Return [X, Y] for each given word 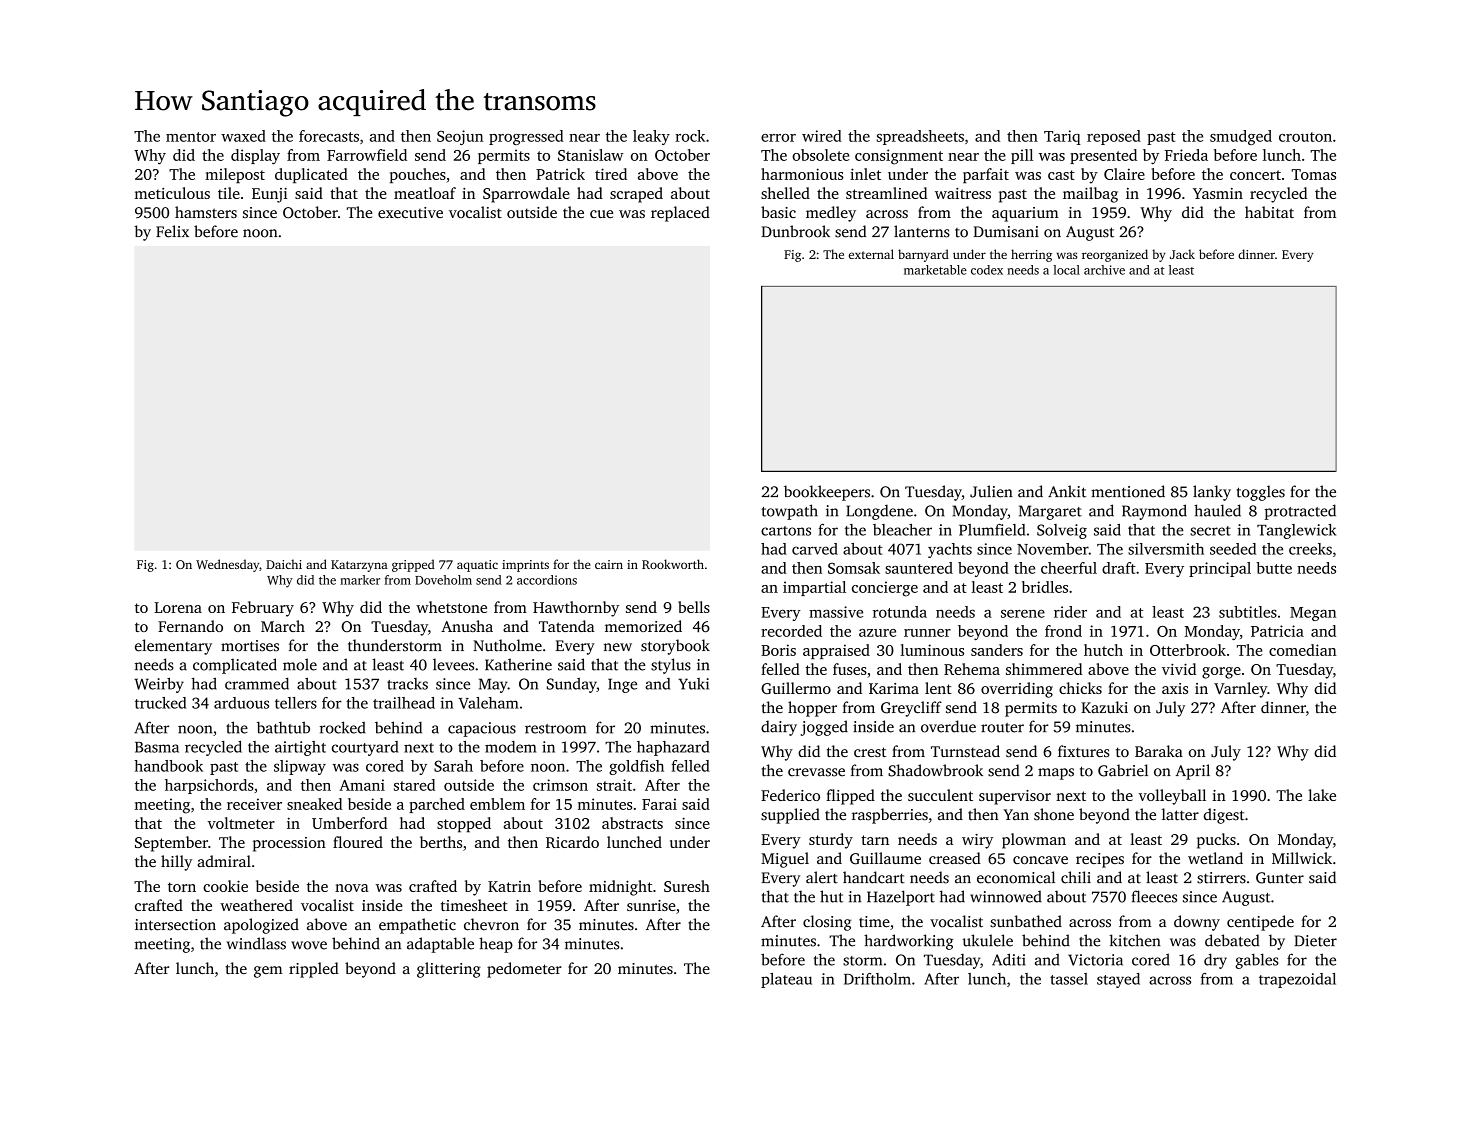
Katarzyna [359, 566]
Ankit [1067, 491]
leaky [651, 137]
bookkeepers [827, 493]
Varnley [1240, 690]
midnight [620, 888]
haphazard [673, 748]
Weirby [159, 685]
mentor [191, 137]
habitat [1269, 212]
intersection [175, 925]
